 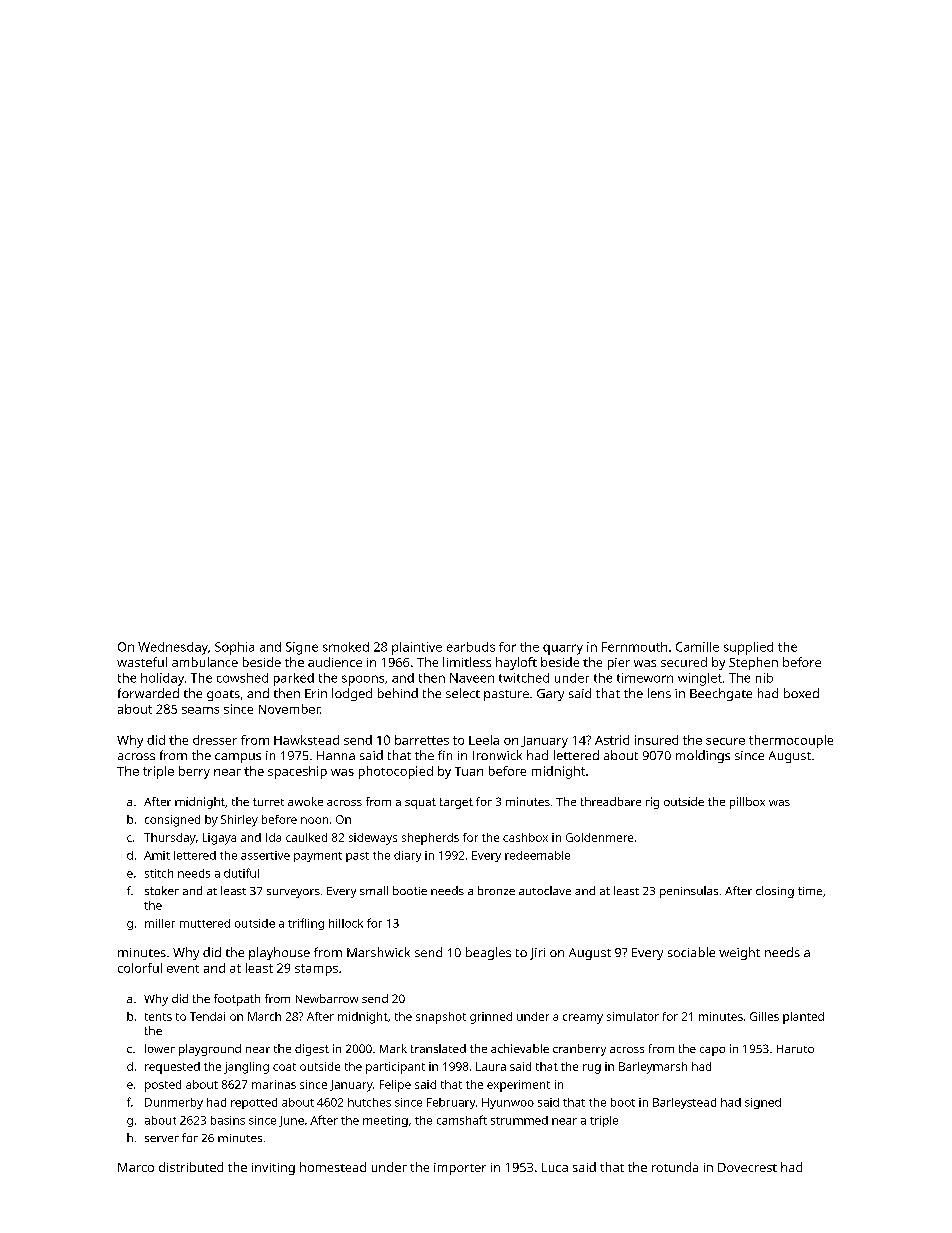 I want to click on capo, so click(x=712, y=1051).
